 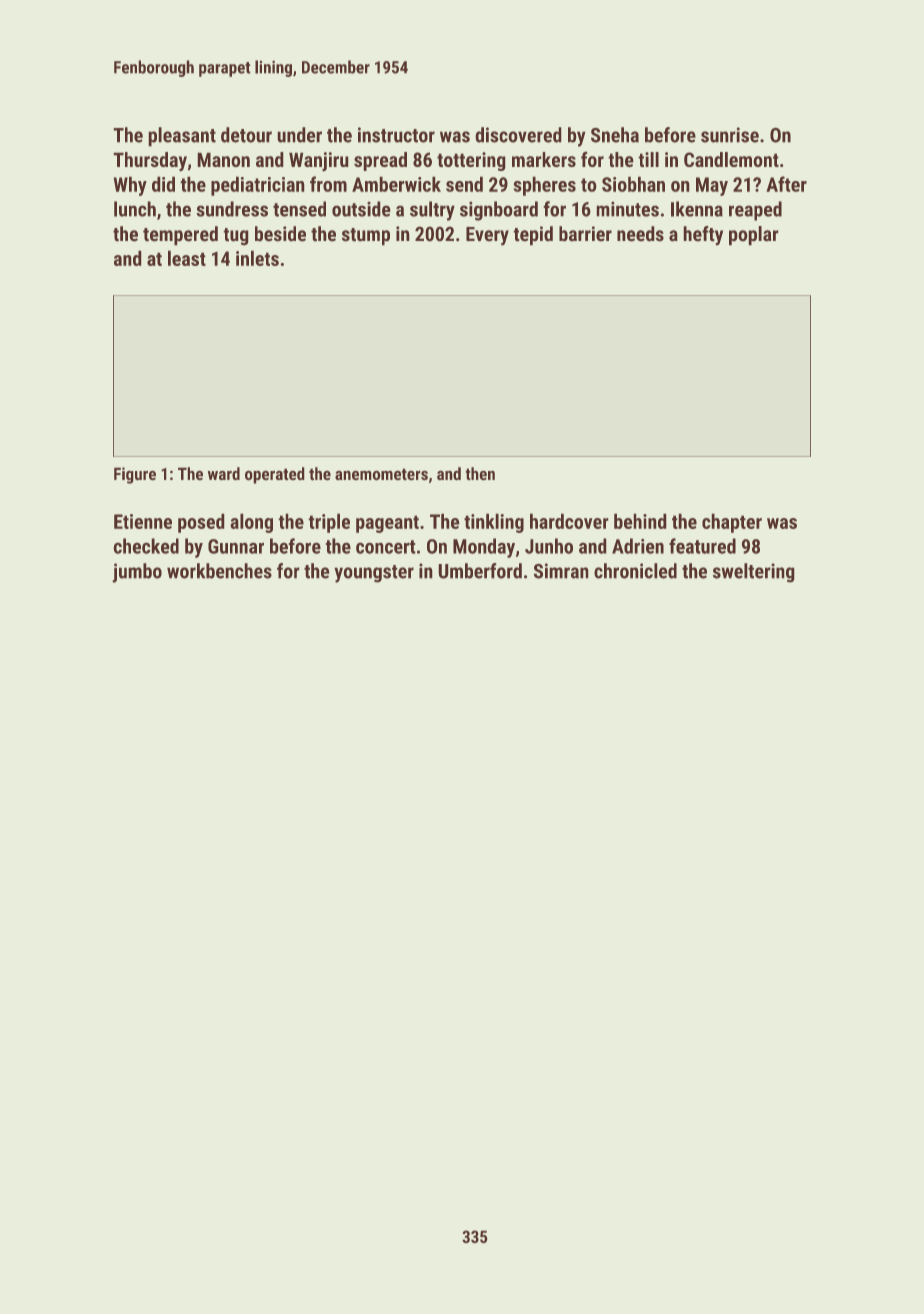 I want to click on Figure, so click(x=135, y=475).
